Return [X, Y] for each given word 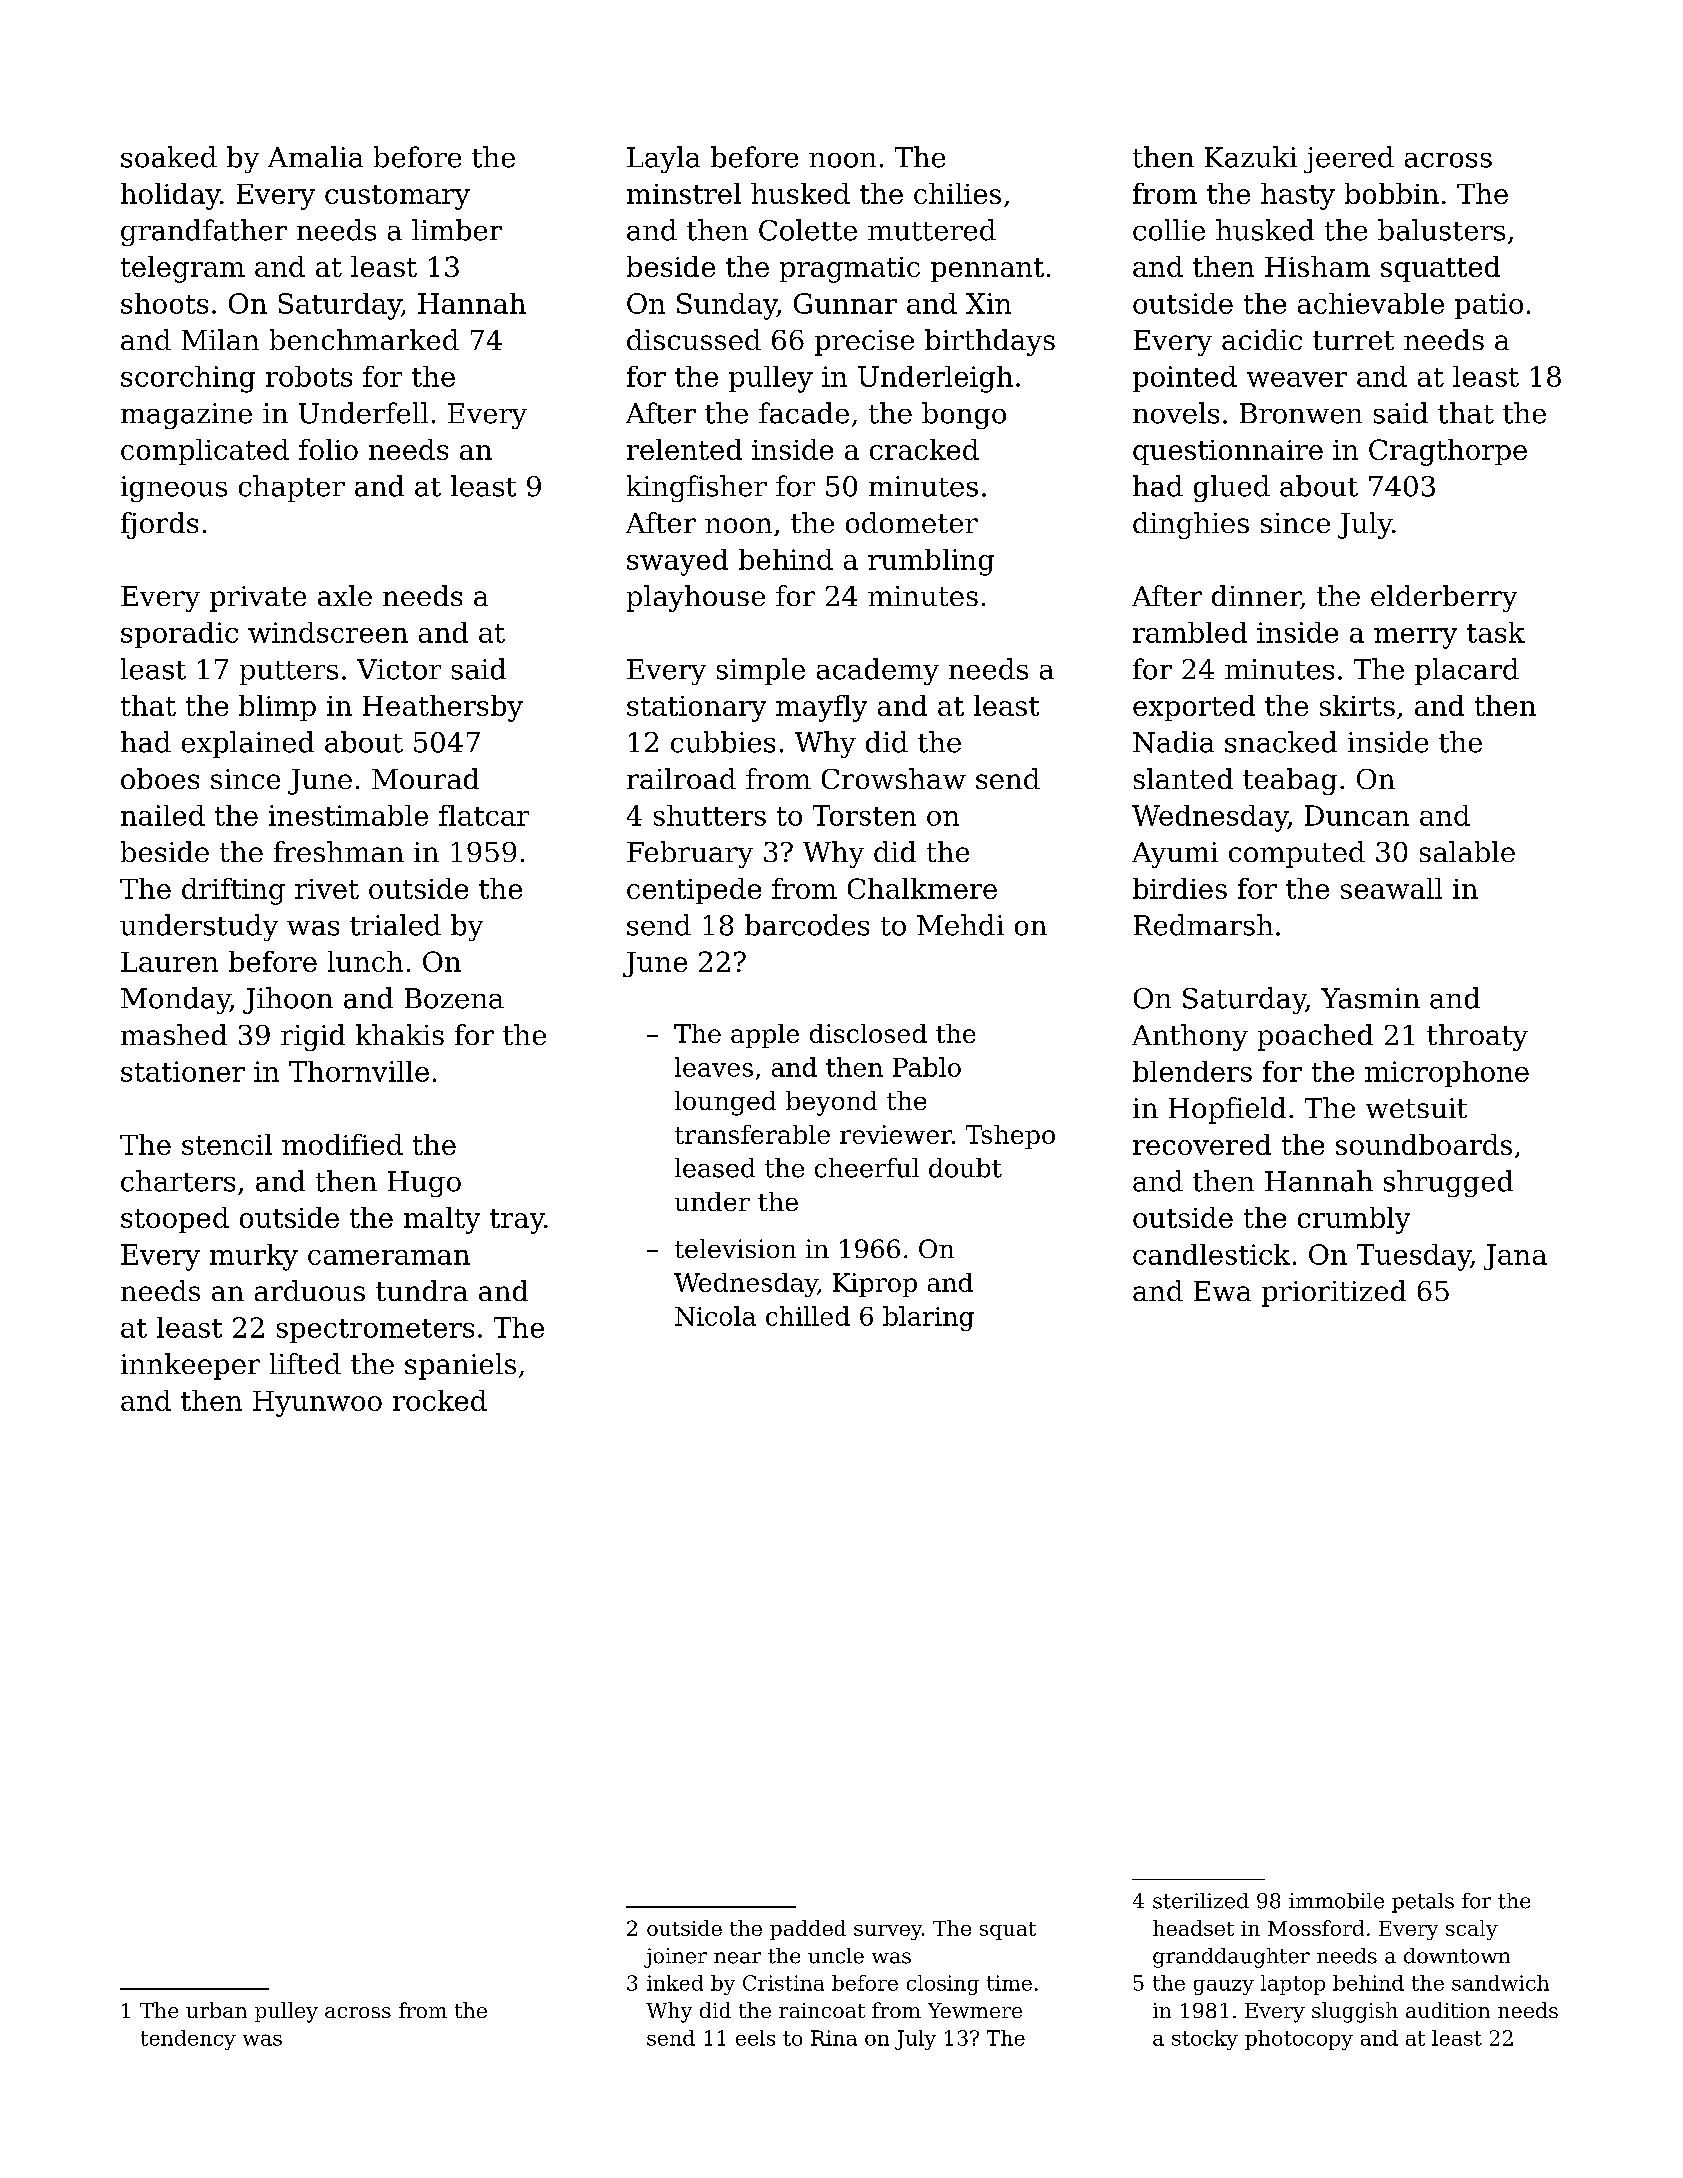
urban [216, 2010]
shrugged [1448, 1183]
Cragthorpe [1448, 452]
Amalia [315, 157]
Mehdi [960, 925]
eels [755, 2038]
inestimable [348, 815]
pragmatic [850, 270]
